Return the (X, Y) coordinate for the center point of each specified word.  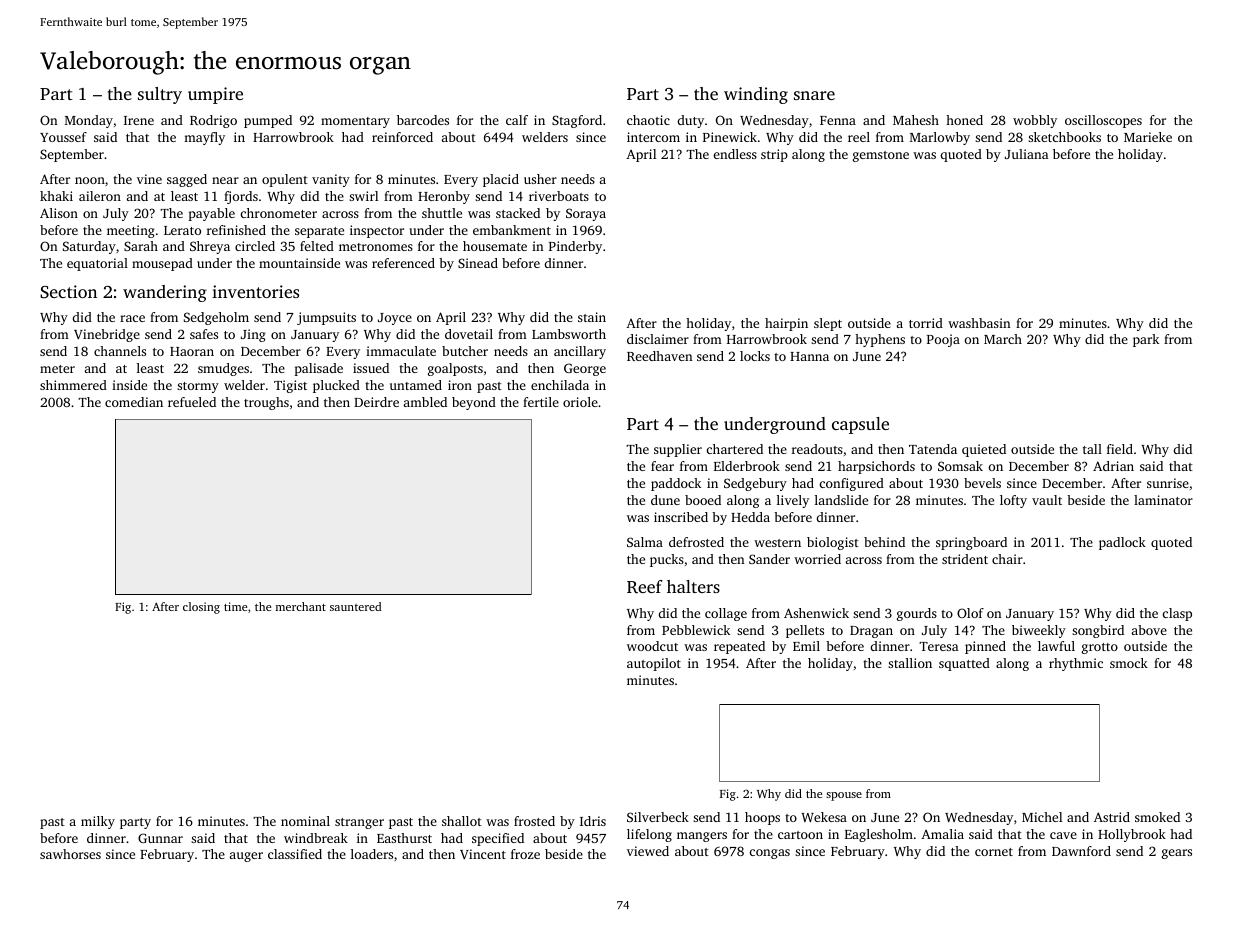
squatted (964, 664)
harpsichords (876, 467)
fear (662, 466)
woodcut (652, 646)
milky (98, 822)
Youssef (63, 137)
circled (255, 246)
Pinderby (575, 247)
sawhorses (70, 854)
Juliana (1026, 154)
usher (540, 179)
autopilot (654, 664)
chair (1007, 559)
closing (201, 608)
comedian (134, 402)
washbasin (979, 323)
